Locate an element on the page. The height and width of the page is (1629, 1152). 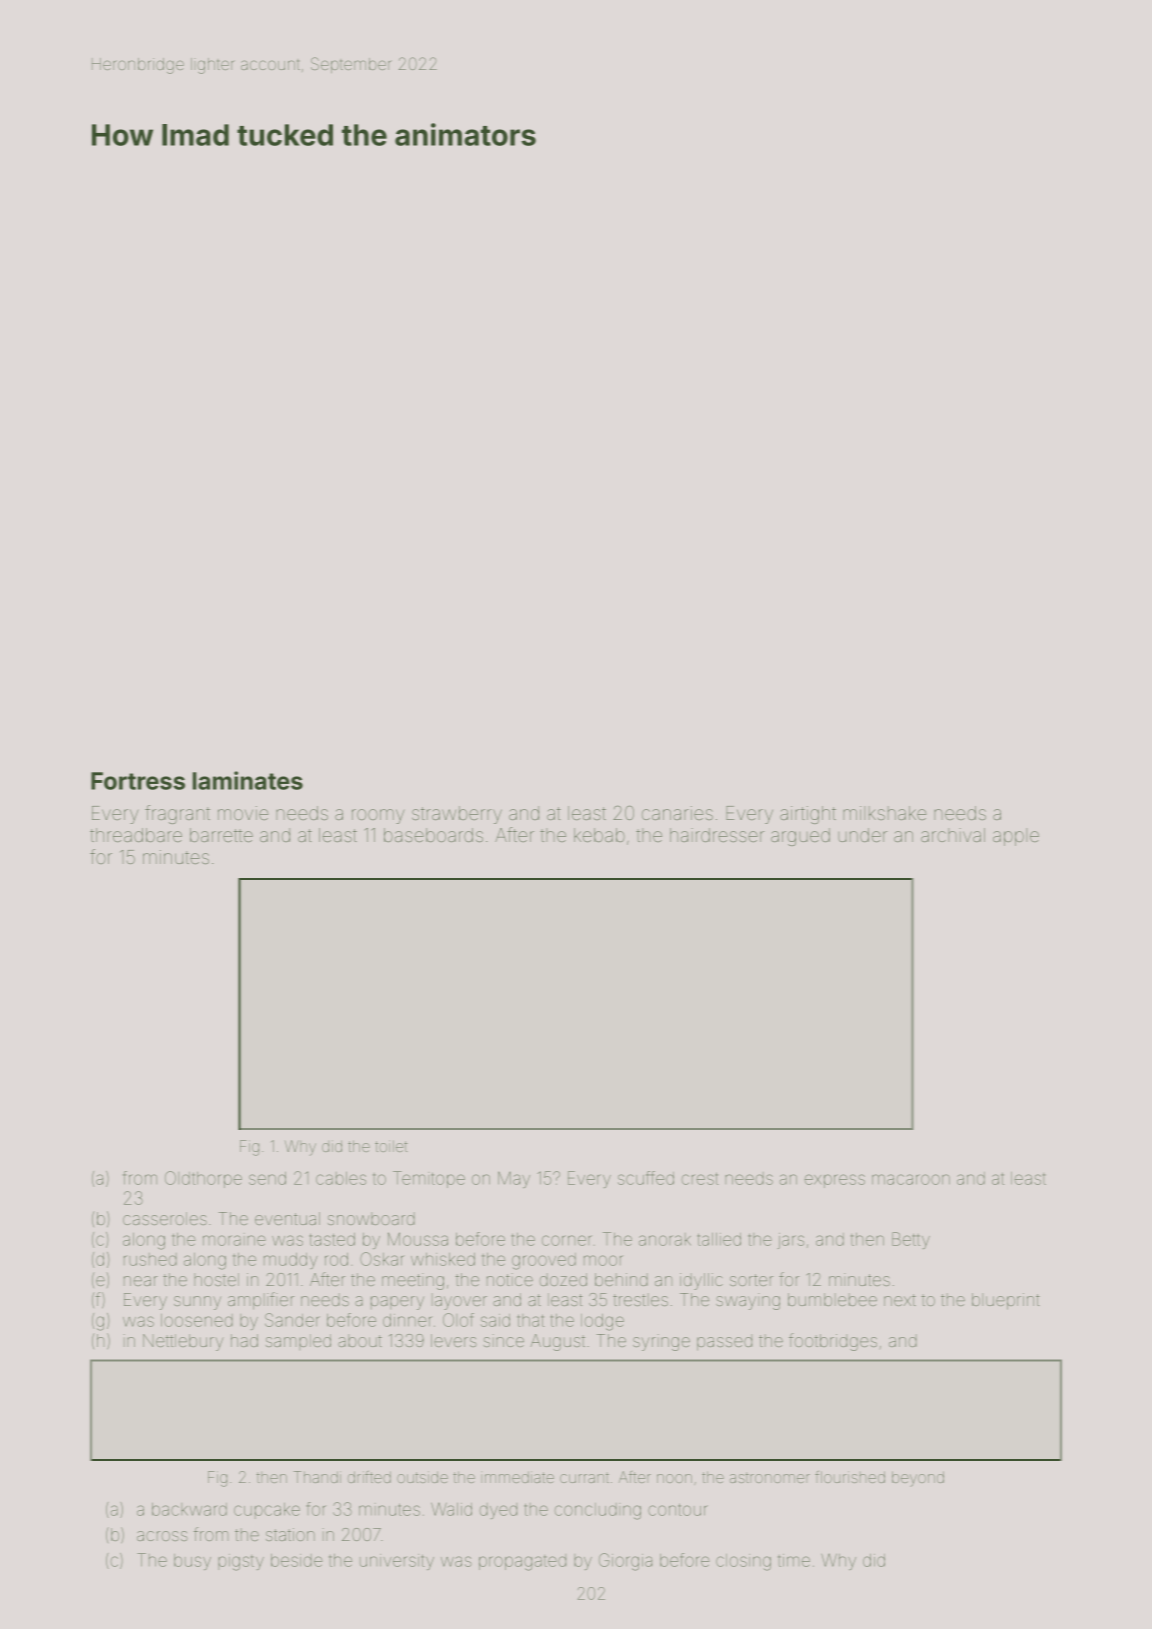
Sander is located at coordinates (292, 1320).
